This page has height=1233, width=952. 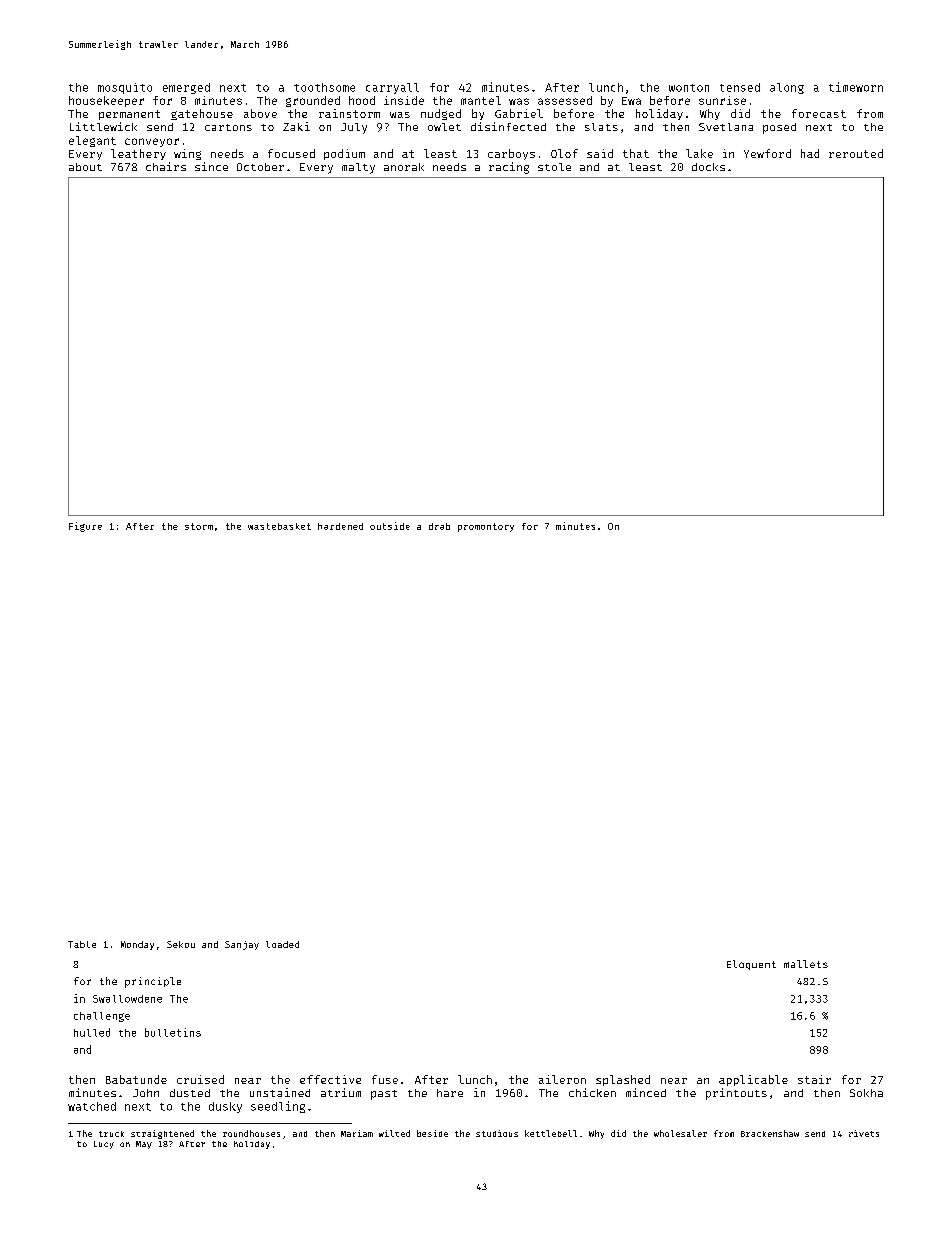 I want to click on anorak, so click(x=404, y=167).
